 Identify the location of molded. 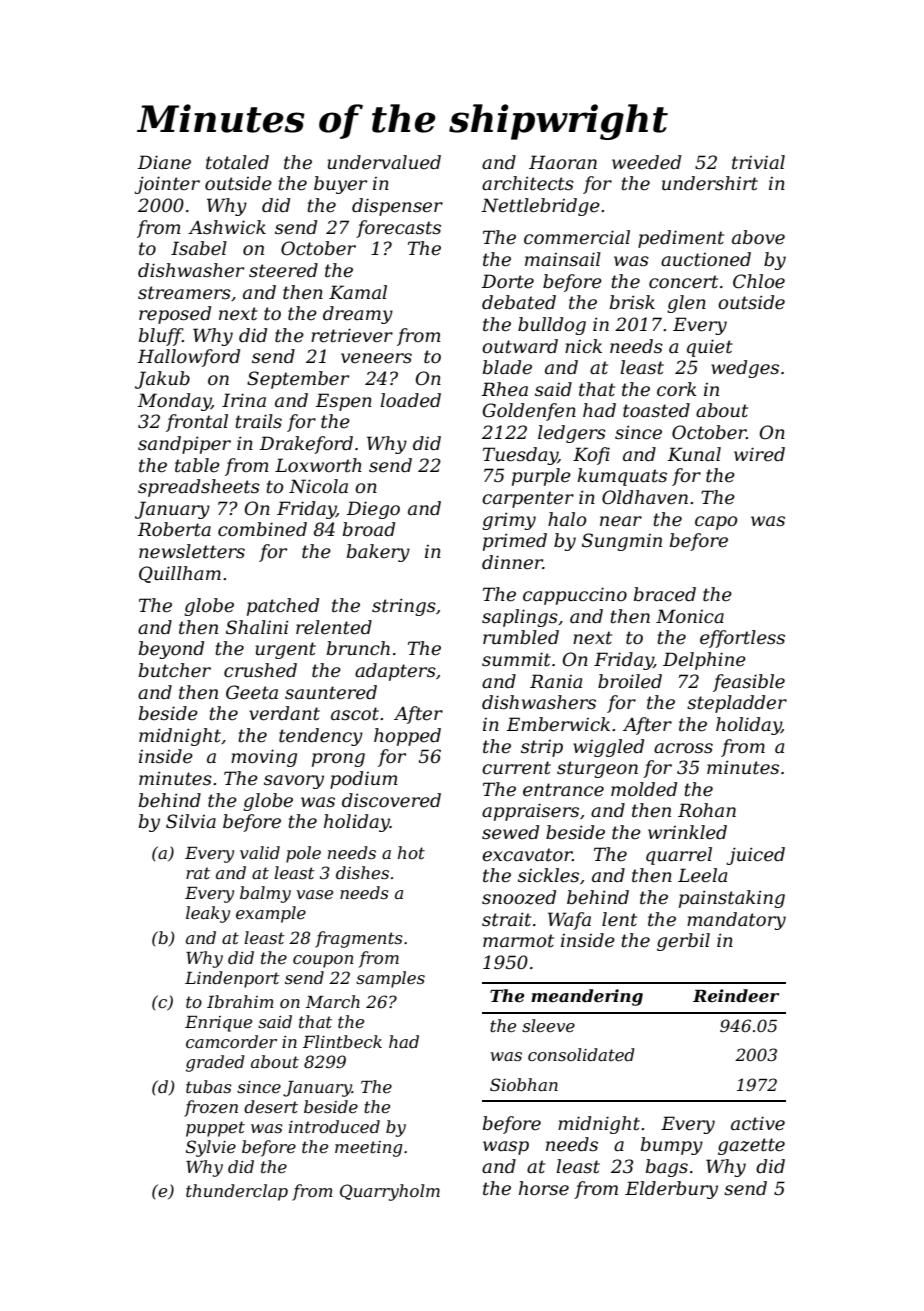
(644, 789).
